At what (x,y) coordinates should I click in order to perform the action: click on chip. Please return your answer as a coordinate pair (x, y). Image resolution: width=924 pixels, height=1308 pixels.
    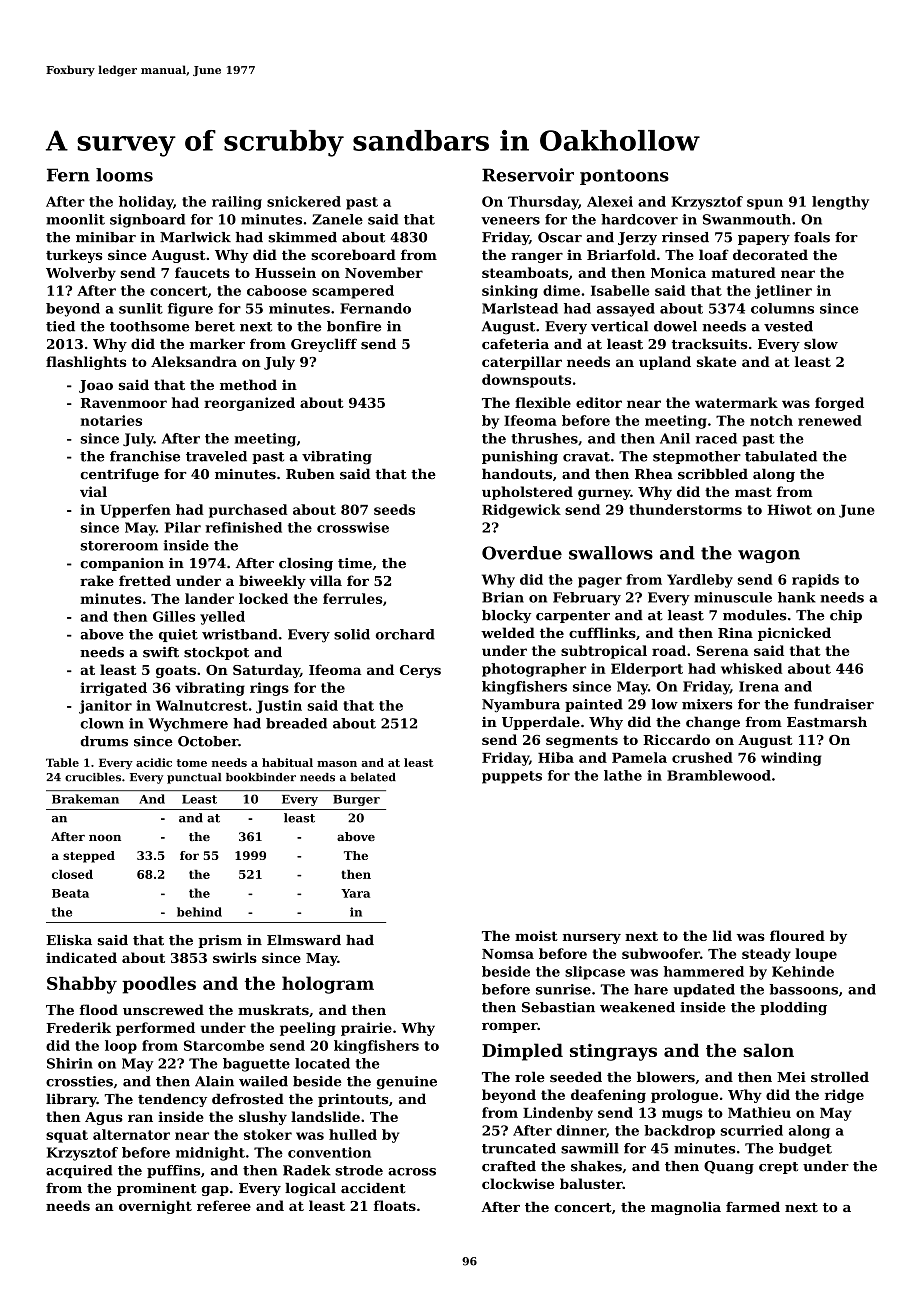
    Looking at the image, I should click on (846, 616).
